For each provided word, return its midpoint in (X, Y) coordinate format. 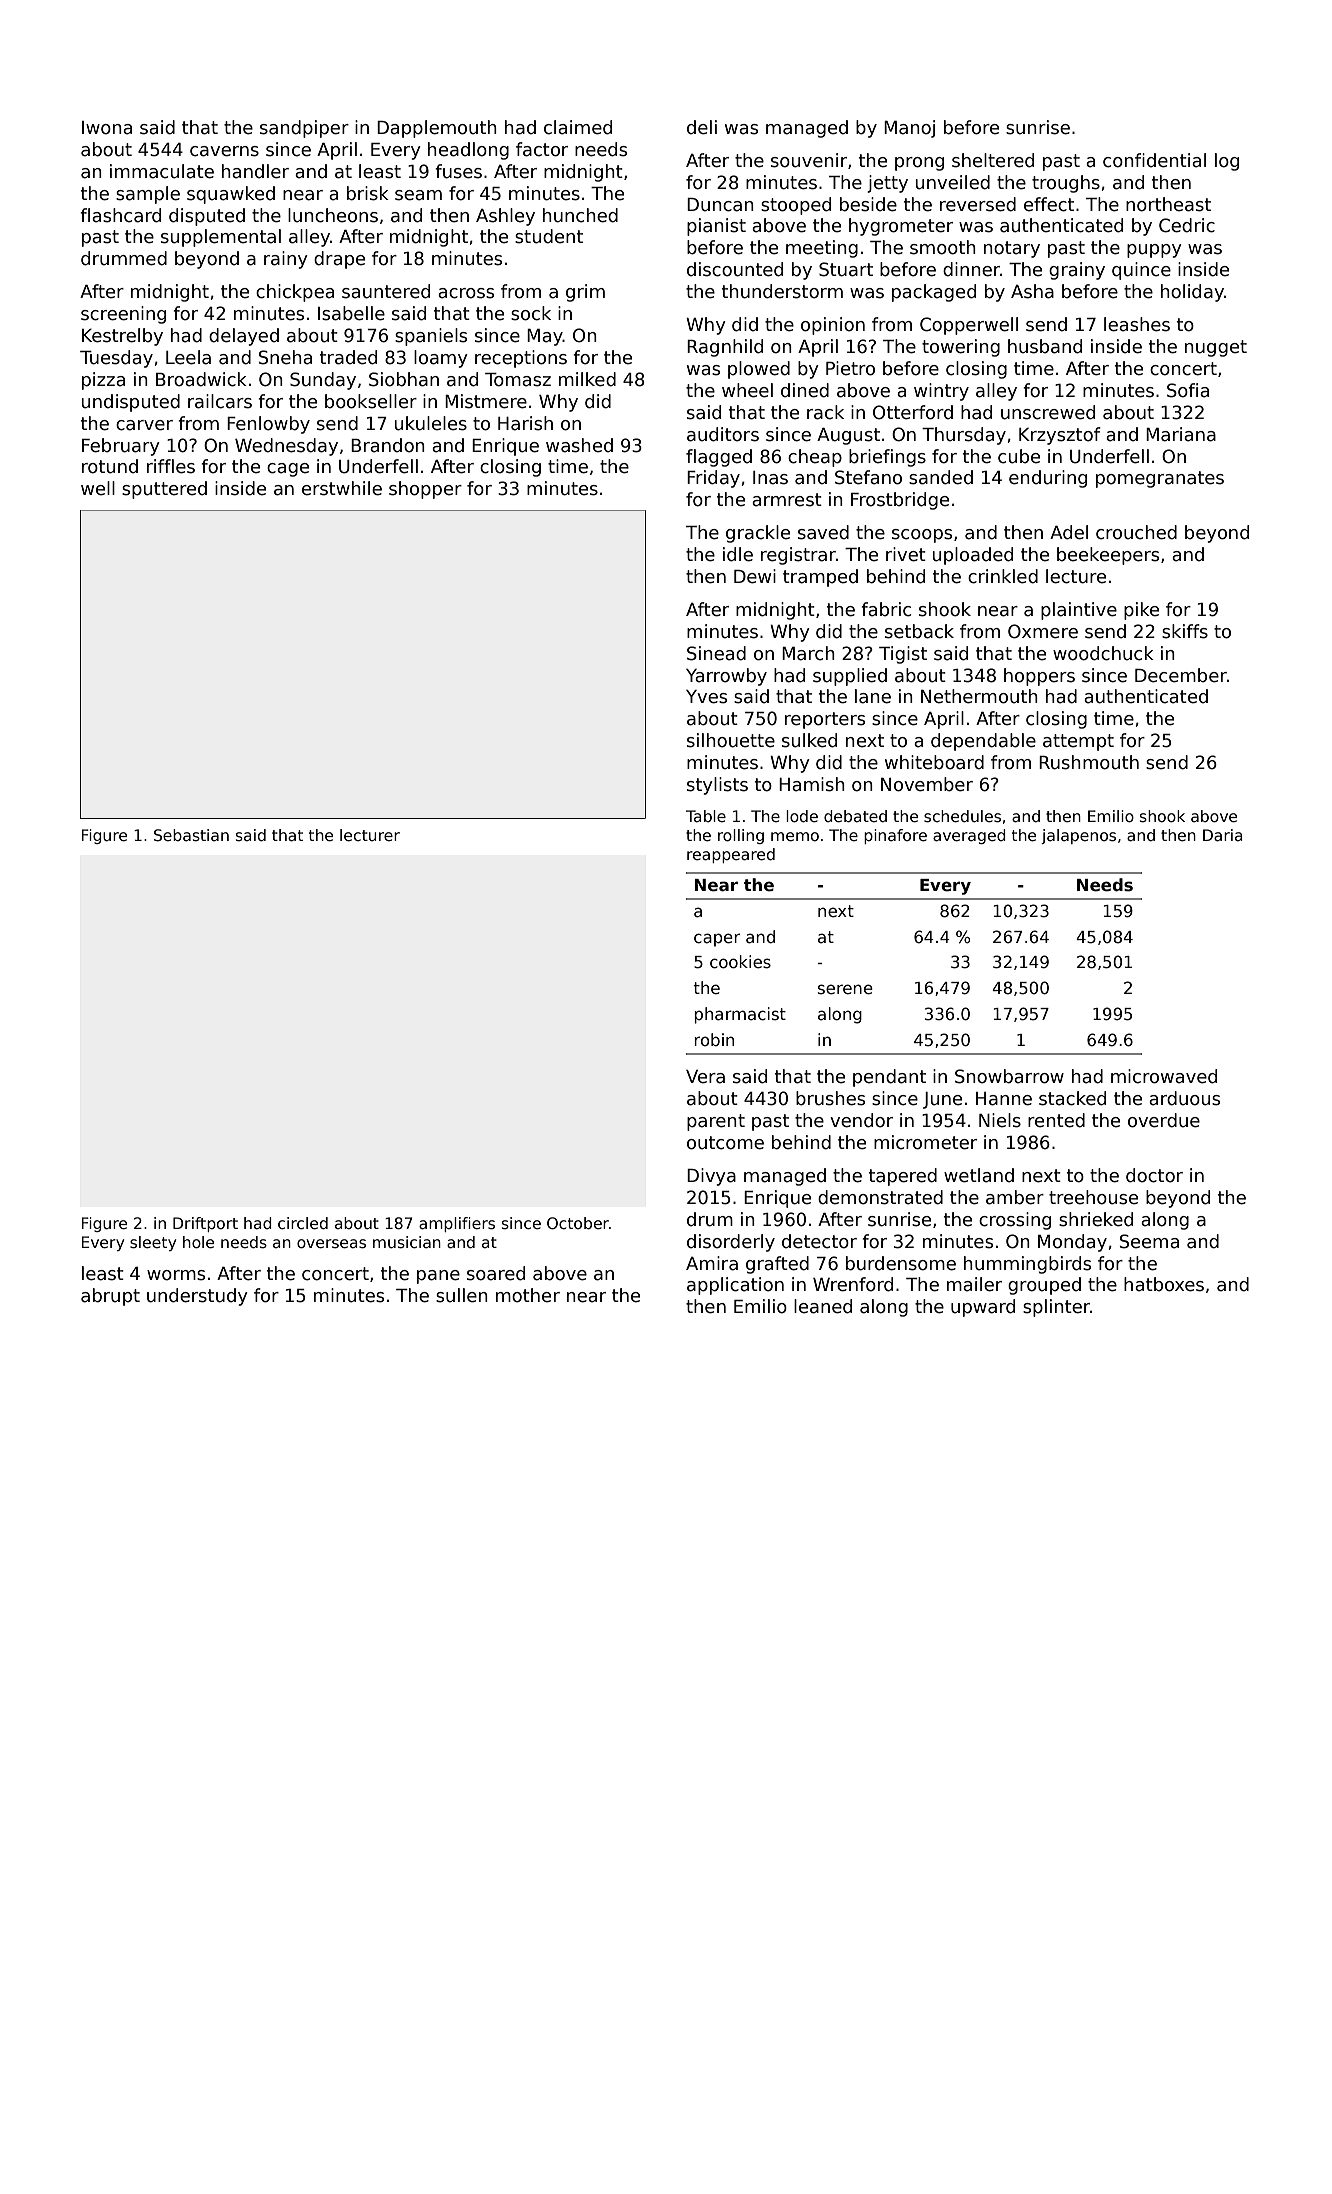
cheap (815, 458)
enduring (1048, 479)
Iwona (107, 128)
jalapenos (1078, 836)
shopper (425, 490)
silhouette (731, 740)
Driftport (205, 1224)
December (1181, 675)
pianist (716, 227)
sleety (153, 1243)
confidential (1154, 160)
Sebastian (191, 835)
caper (717, 940)
